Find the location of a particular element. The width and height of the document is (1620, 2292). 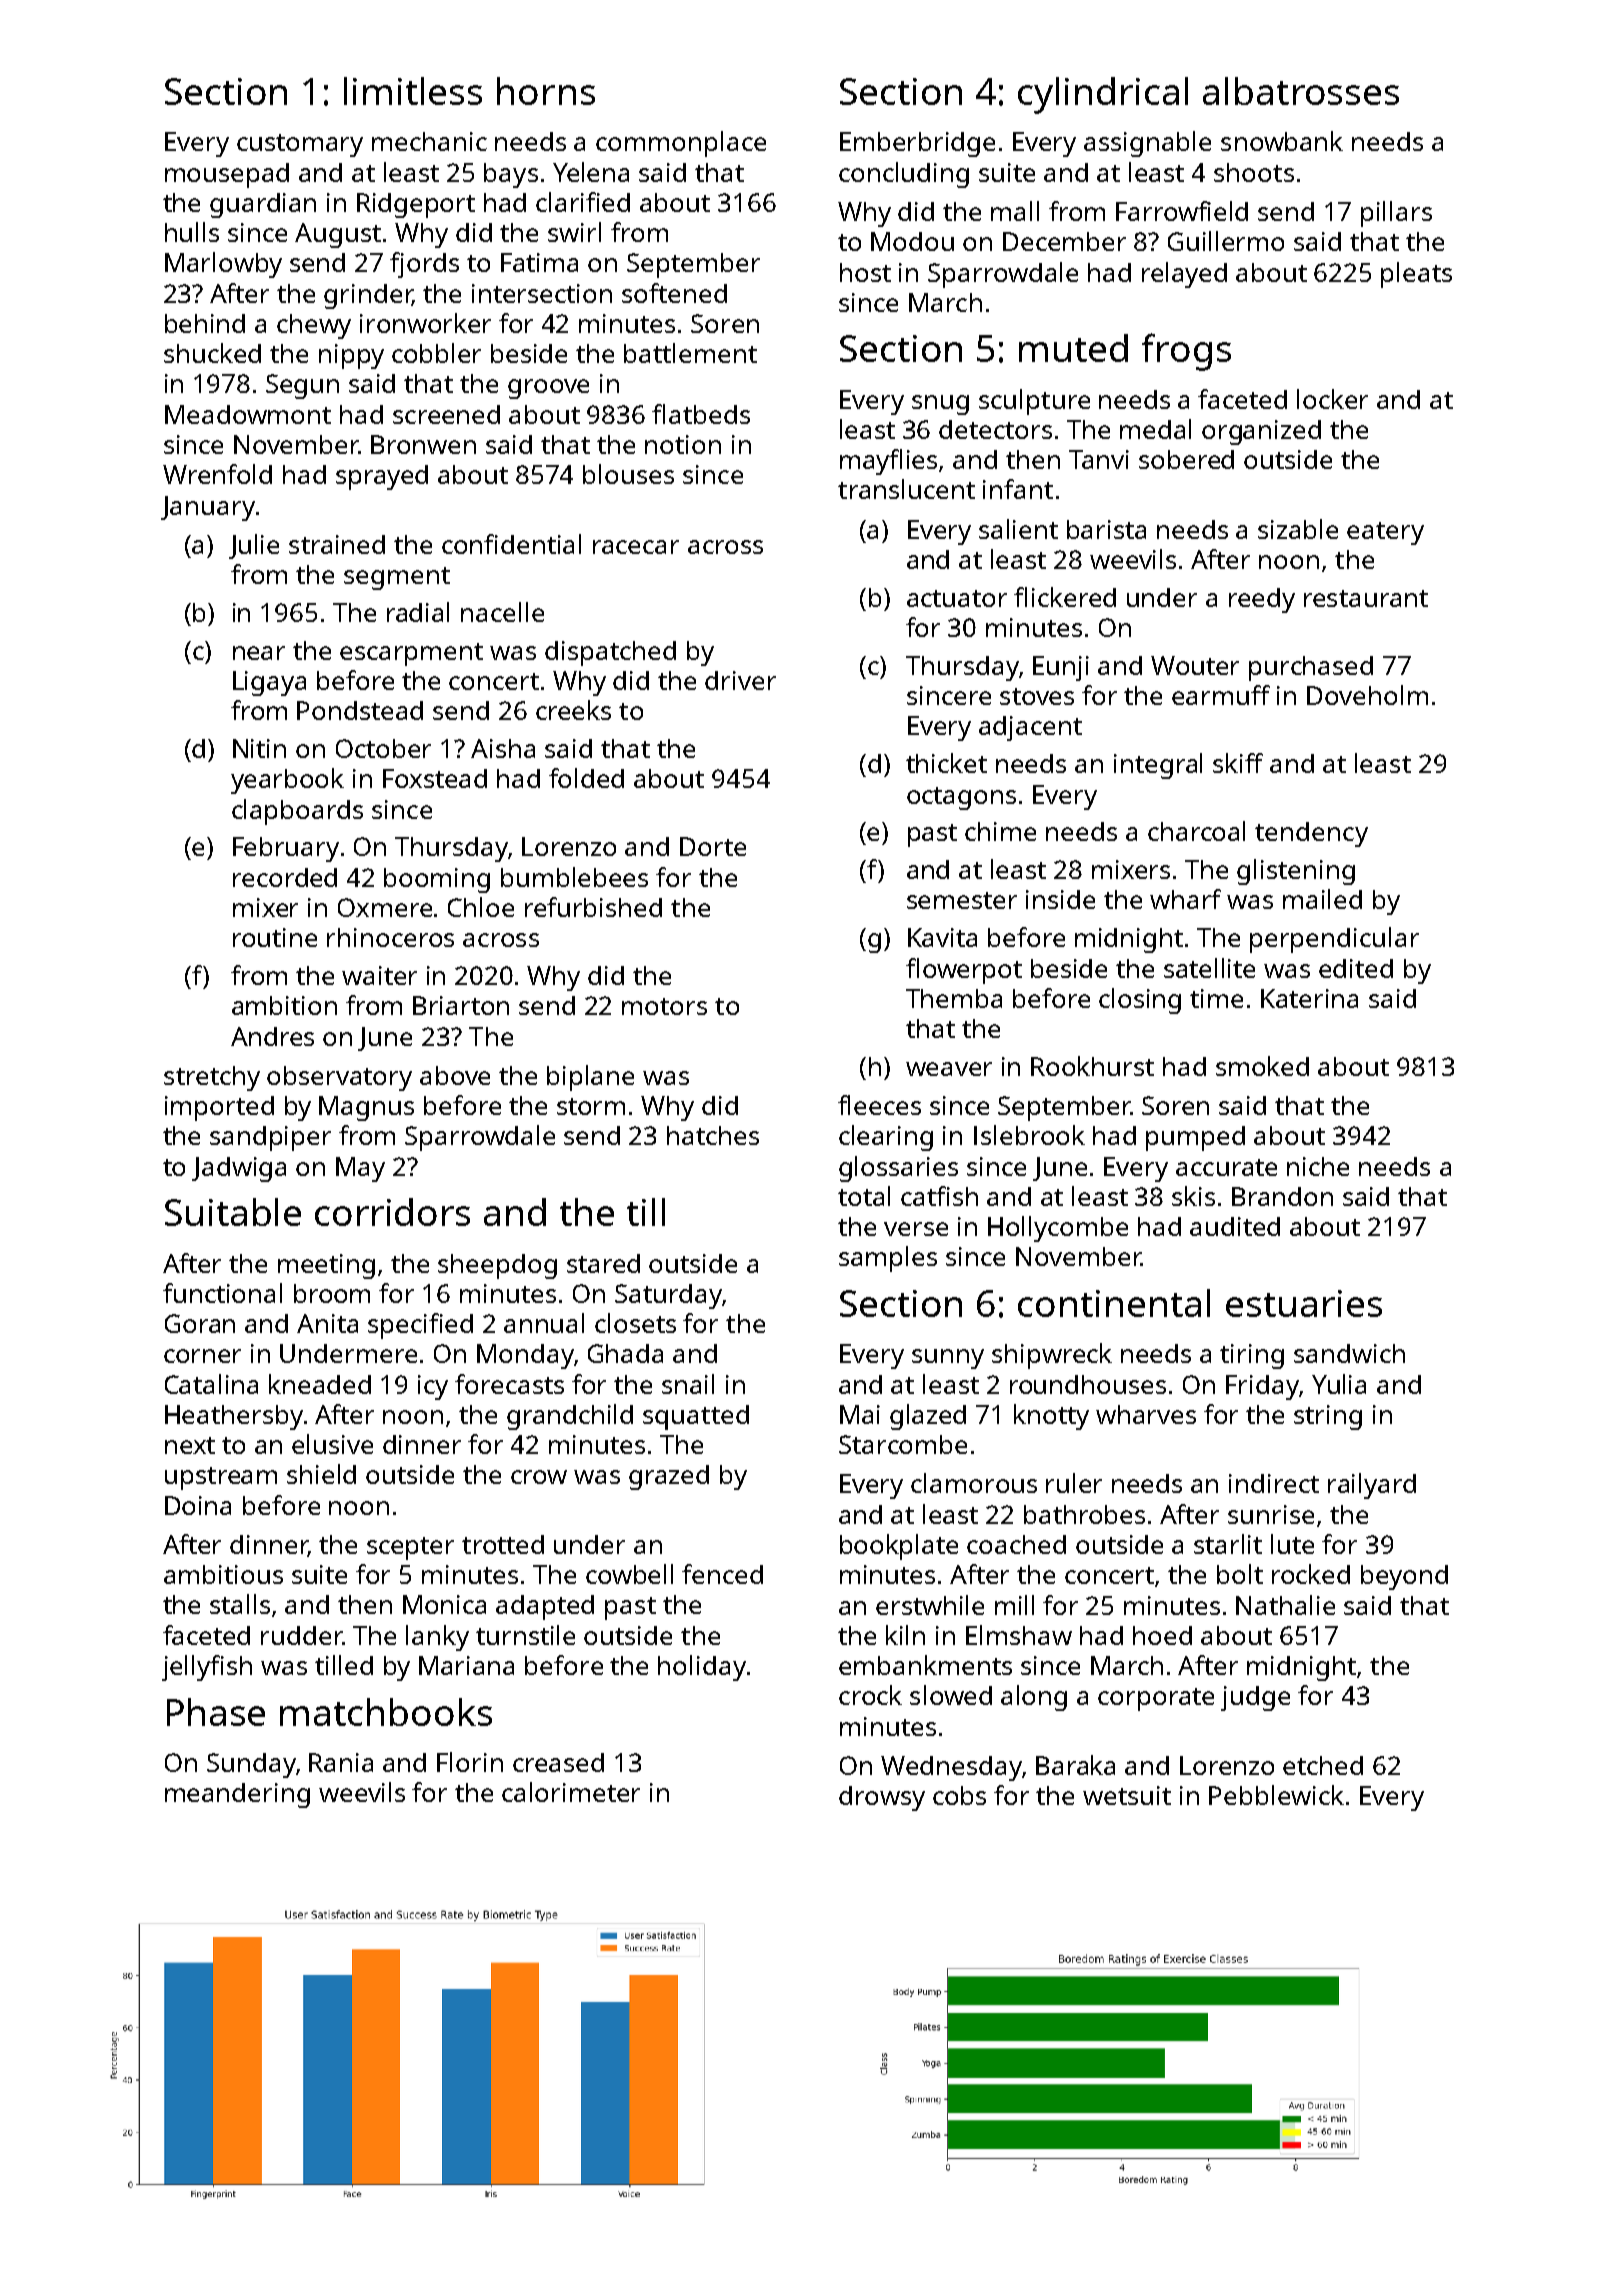

Modou is located at coordinates (912, 241).
